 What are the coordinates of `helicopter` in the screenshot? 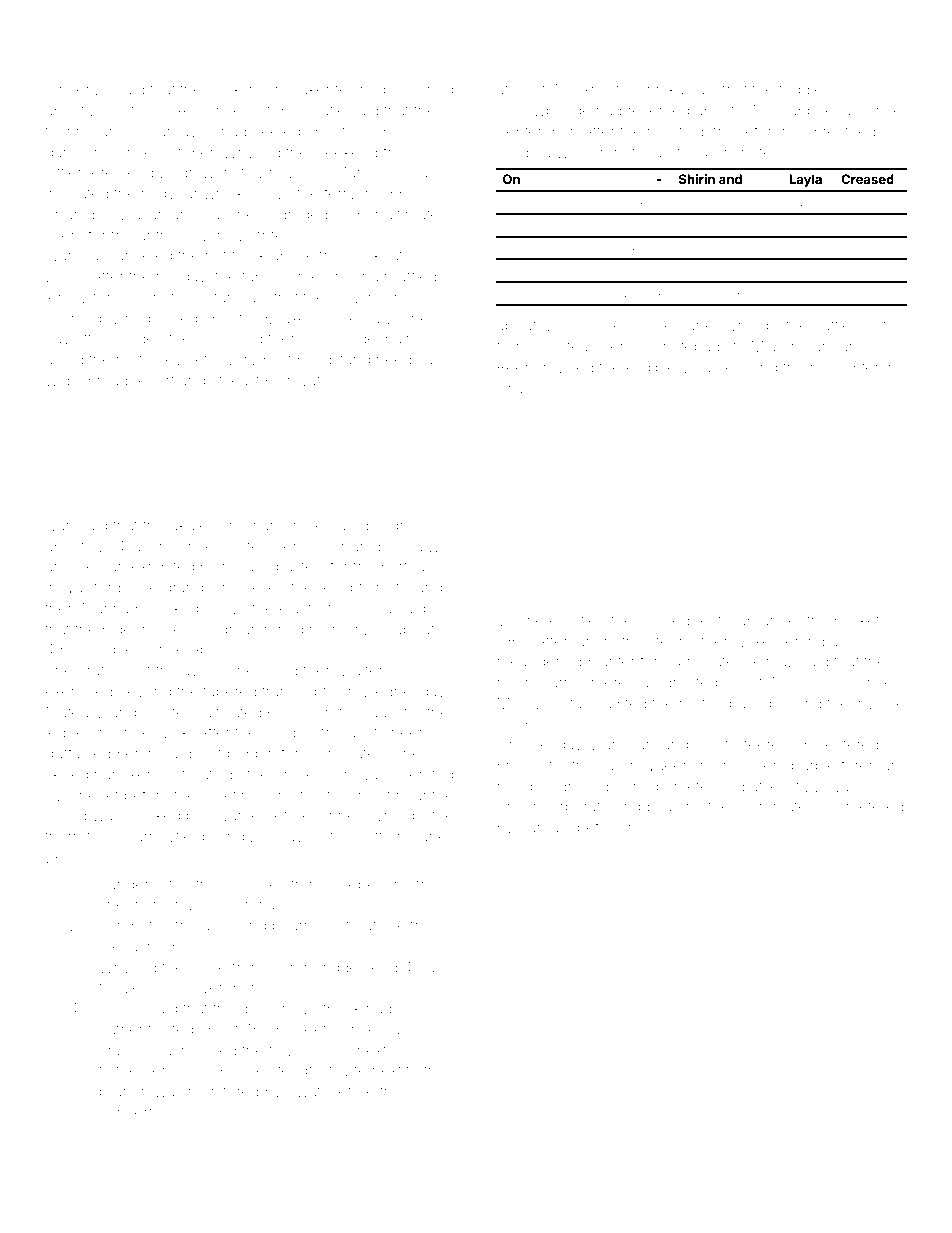 It's located at (845, 367).
